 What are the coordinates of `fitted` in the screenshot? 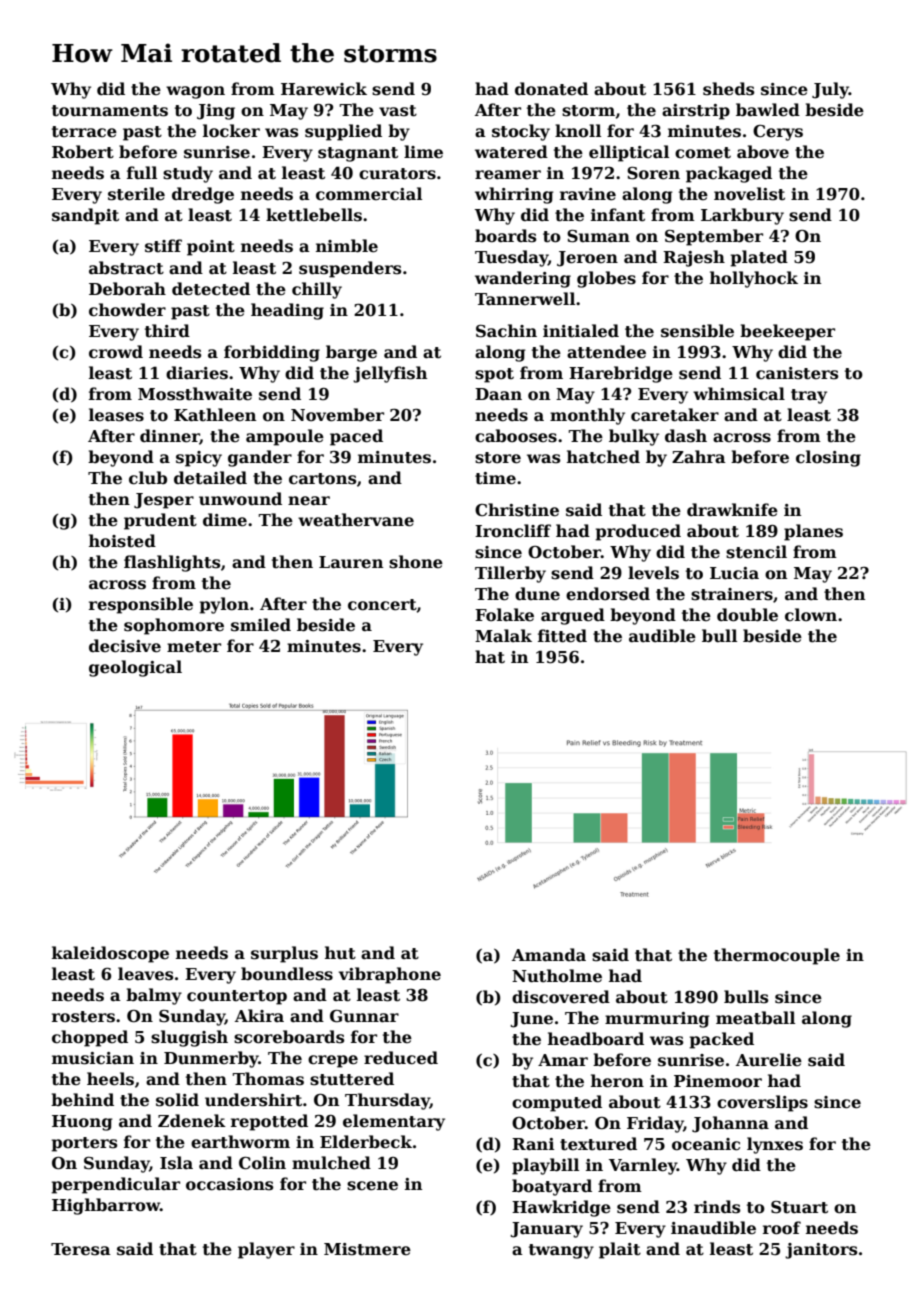 It's located at (562, 636).
